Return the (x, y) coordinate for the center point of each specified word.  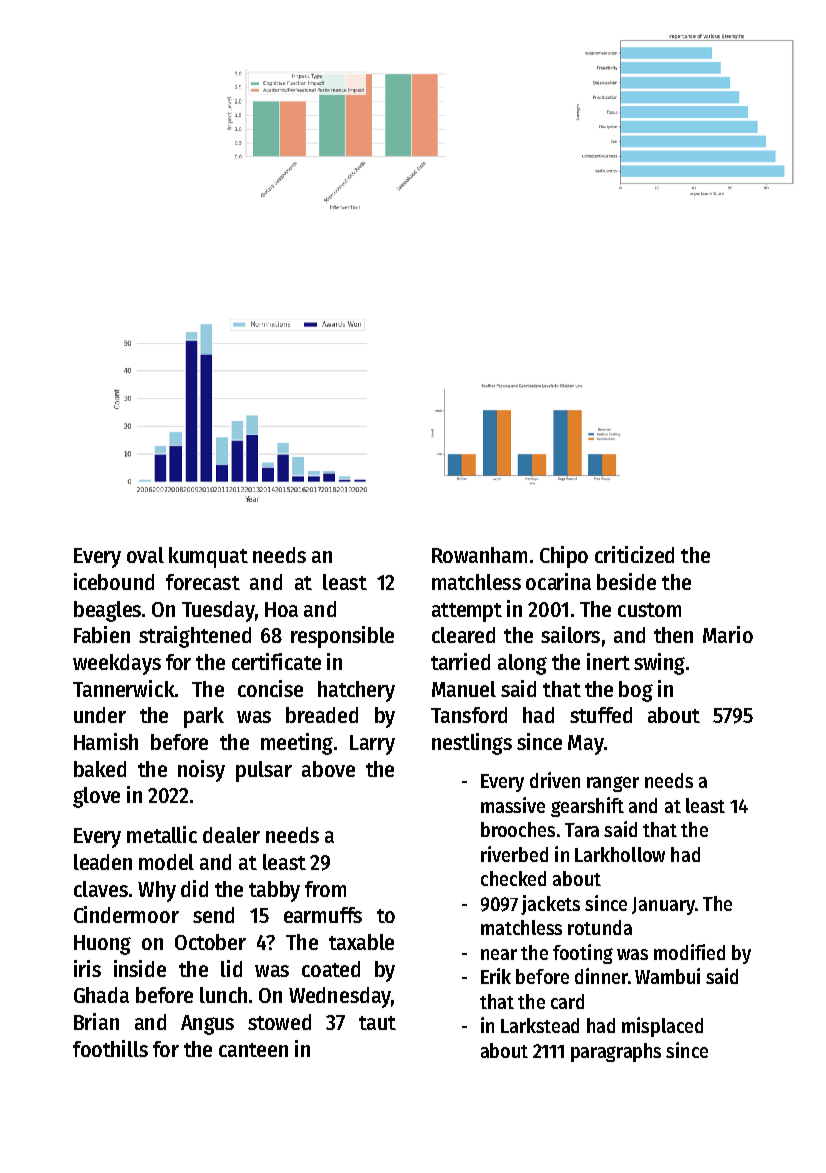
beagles (107, 611)
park (204, 717)
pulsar (264, 771)
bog (636, 691)
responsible (342, 637)
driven (555, 780)
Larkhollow (620, 854)
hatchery (356, 691)
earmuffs (323, 915)
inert (608, 661)
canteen (253, 1050)
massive (513, 805)
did (194, 888)
